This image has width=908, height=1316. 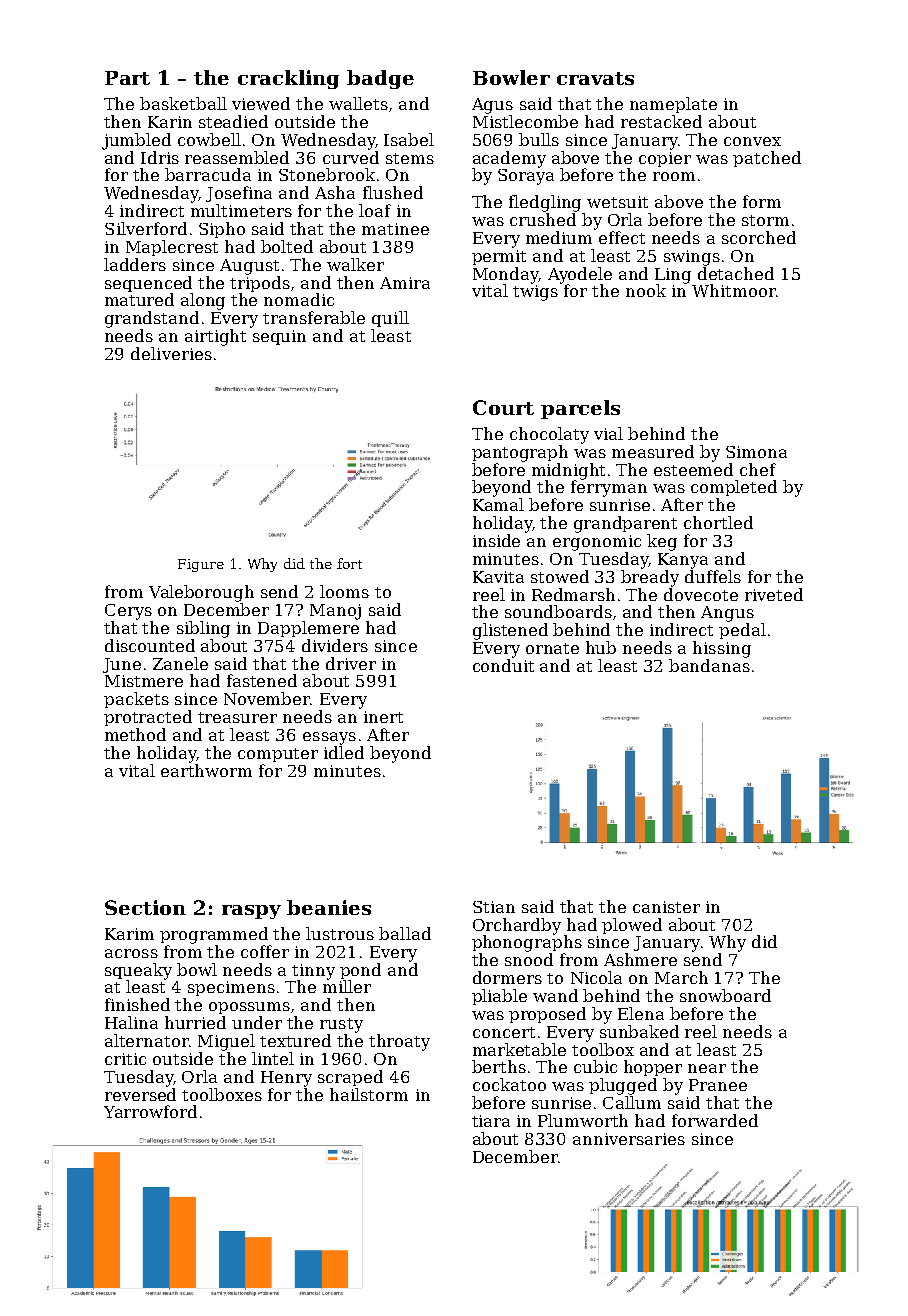 What do you see at coordinates (650, 578) in the image?
I see `bready` at bounding box center [650, 578].
